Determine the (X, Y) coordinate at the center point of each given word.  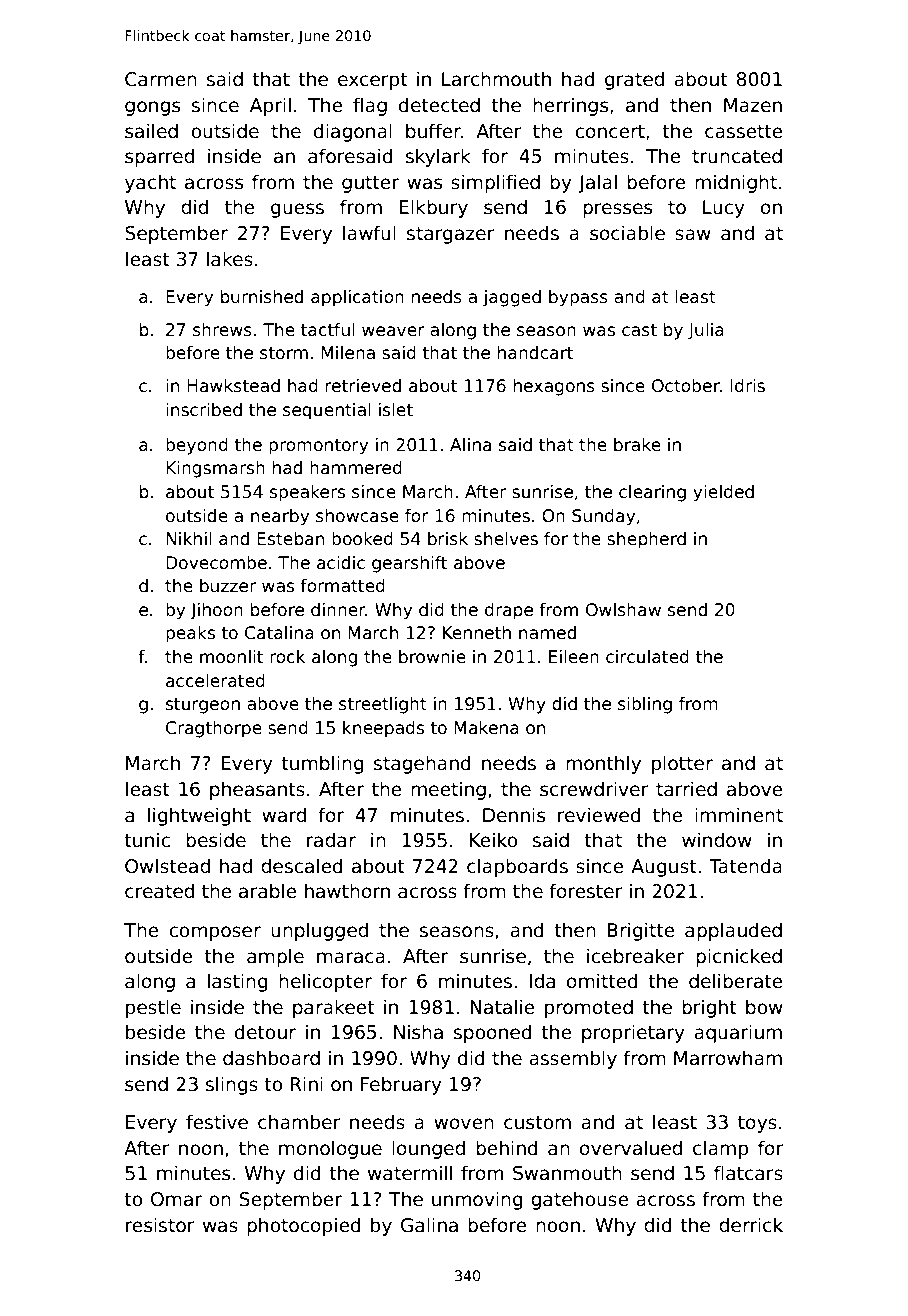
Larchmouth (496, 79)
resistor (160, 1225)
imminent (739, 815)
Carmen (161, 79)
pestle (153, 1008)
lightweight (199, 816)
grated (634, 80)
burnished (262, 297)
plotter (682, 764)
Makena (486, 728)
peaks (190, 634)
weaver (393, 331)
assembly (573, 1059)
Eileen (574, 657)
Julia (706, 331)
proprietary (633, 1033)
